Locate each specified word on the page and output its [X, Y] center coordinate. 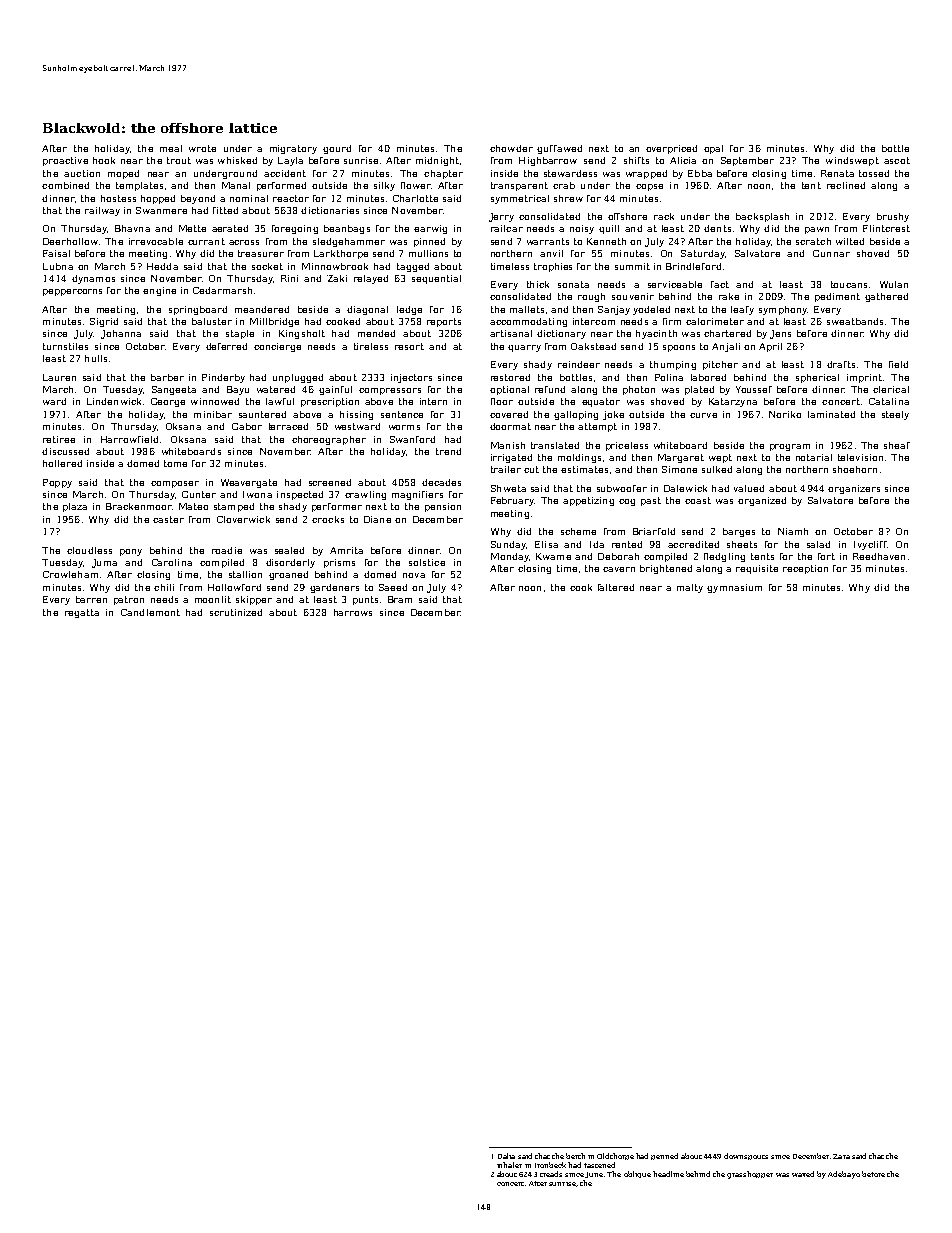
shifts [636, 160]
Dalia [506, 1156]
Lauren [59, 377]
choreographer [329, 440]
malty [690, 588]
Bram [400, 599]
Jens [780, 334]
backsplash [762, 217]
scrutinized [236, 612]
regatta [82, 613]
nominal [249, 198]
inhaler [509, 1165]
